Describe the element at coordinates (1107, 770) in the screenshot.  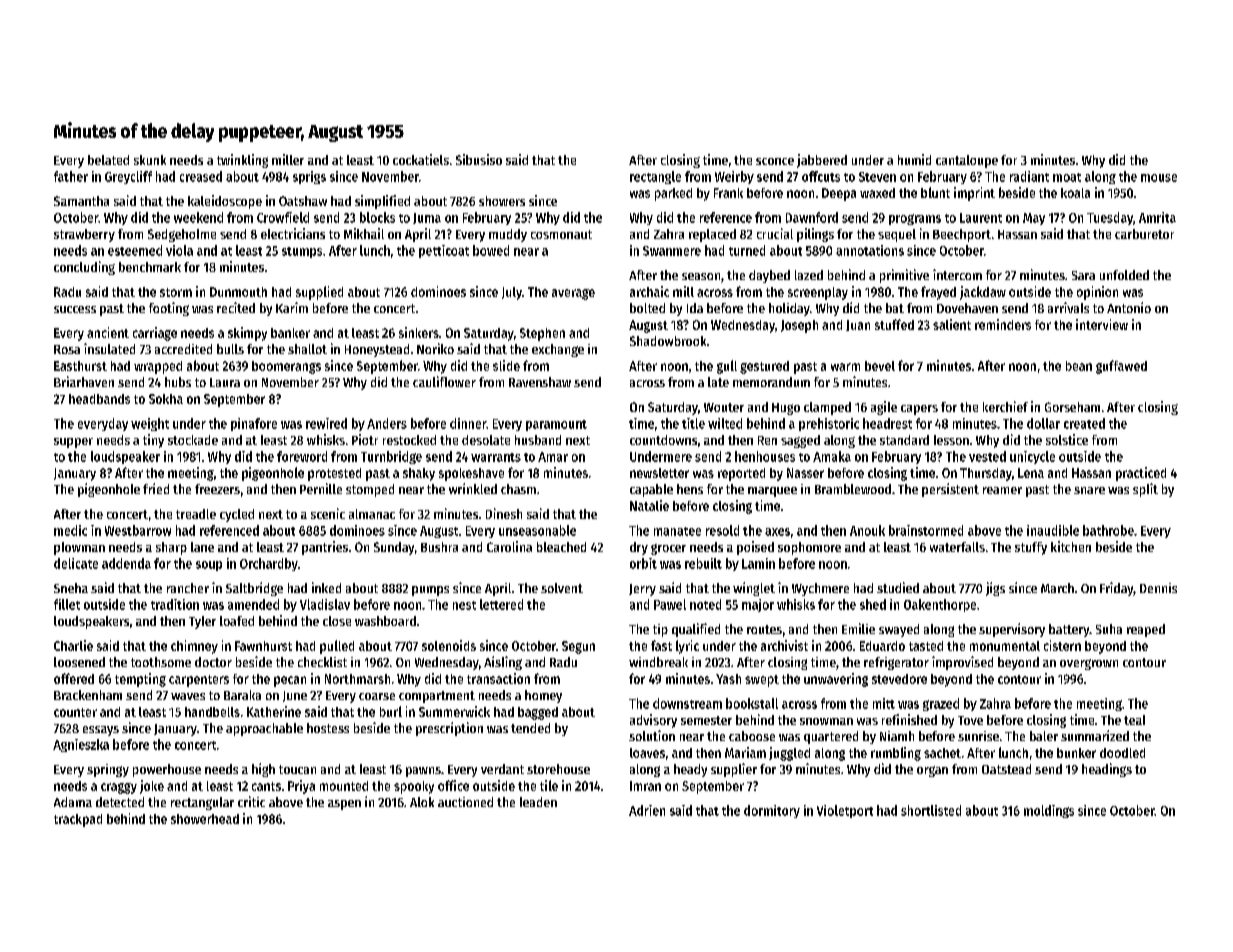
I see `headings` at that location.
